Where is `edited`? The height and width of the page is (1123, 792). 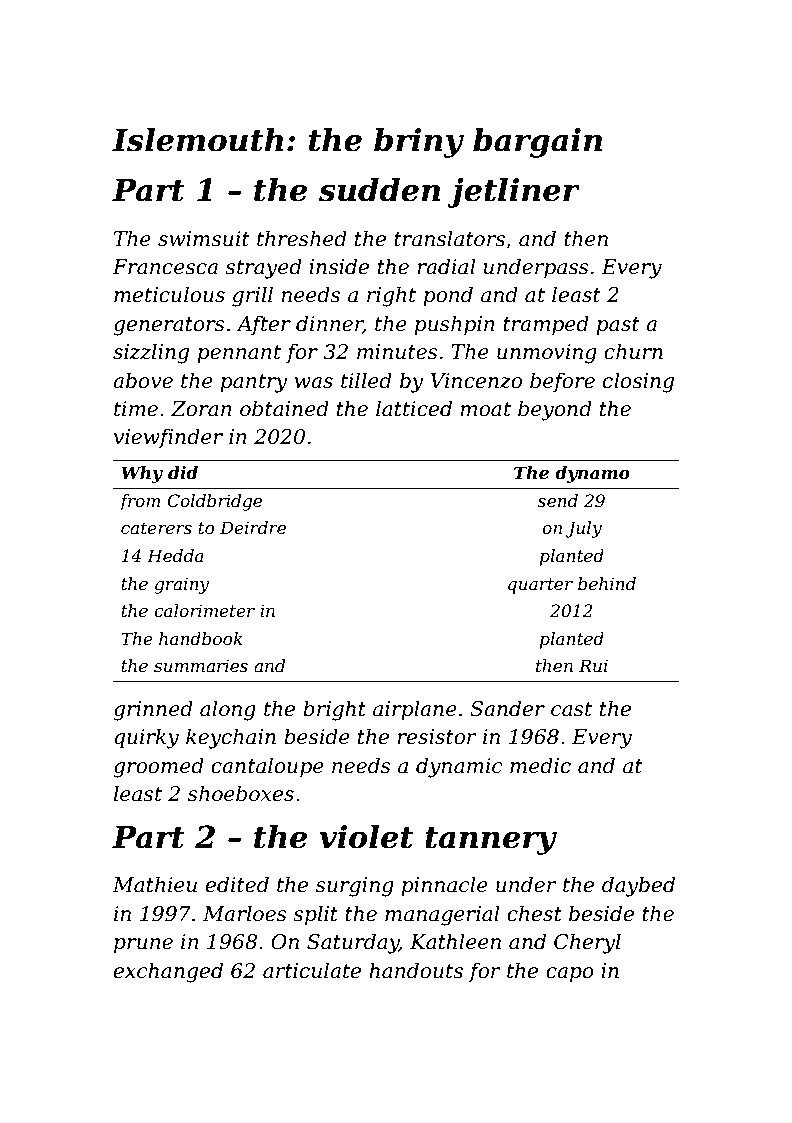 edited is located at coordinates (237, 884).
